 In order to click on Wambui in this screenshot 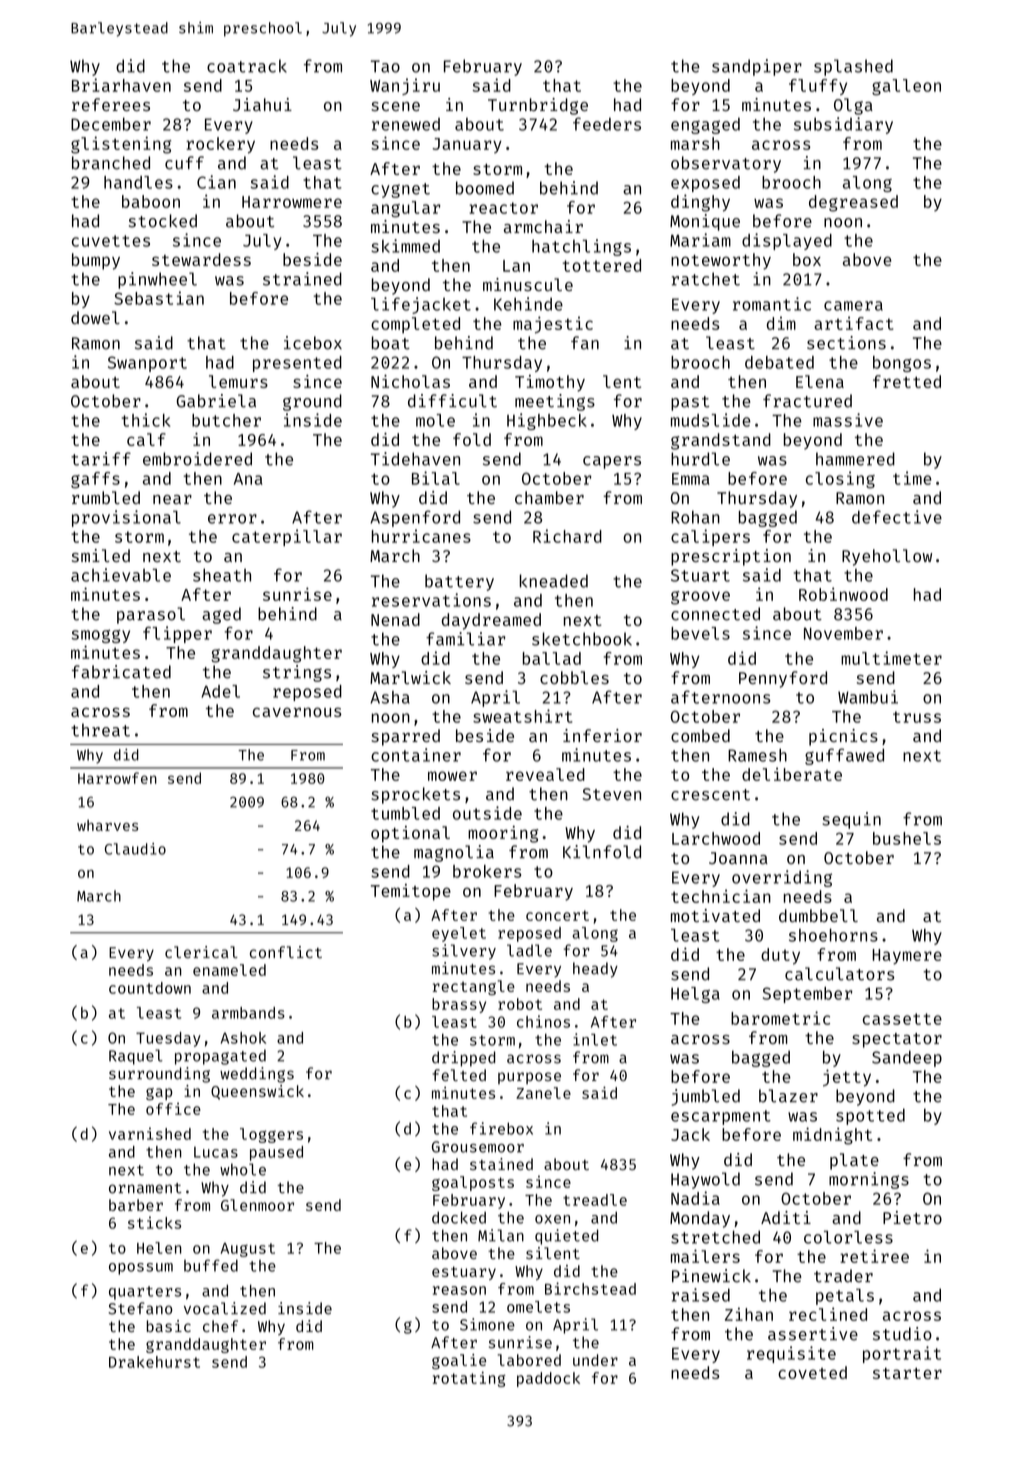, I will do `click(868, 697)`.
